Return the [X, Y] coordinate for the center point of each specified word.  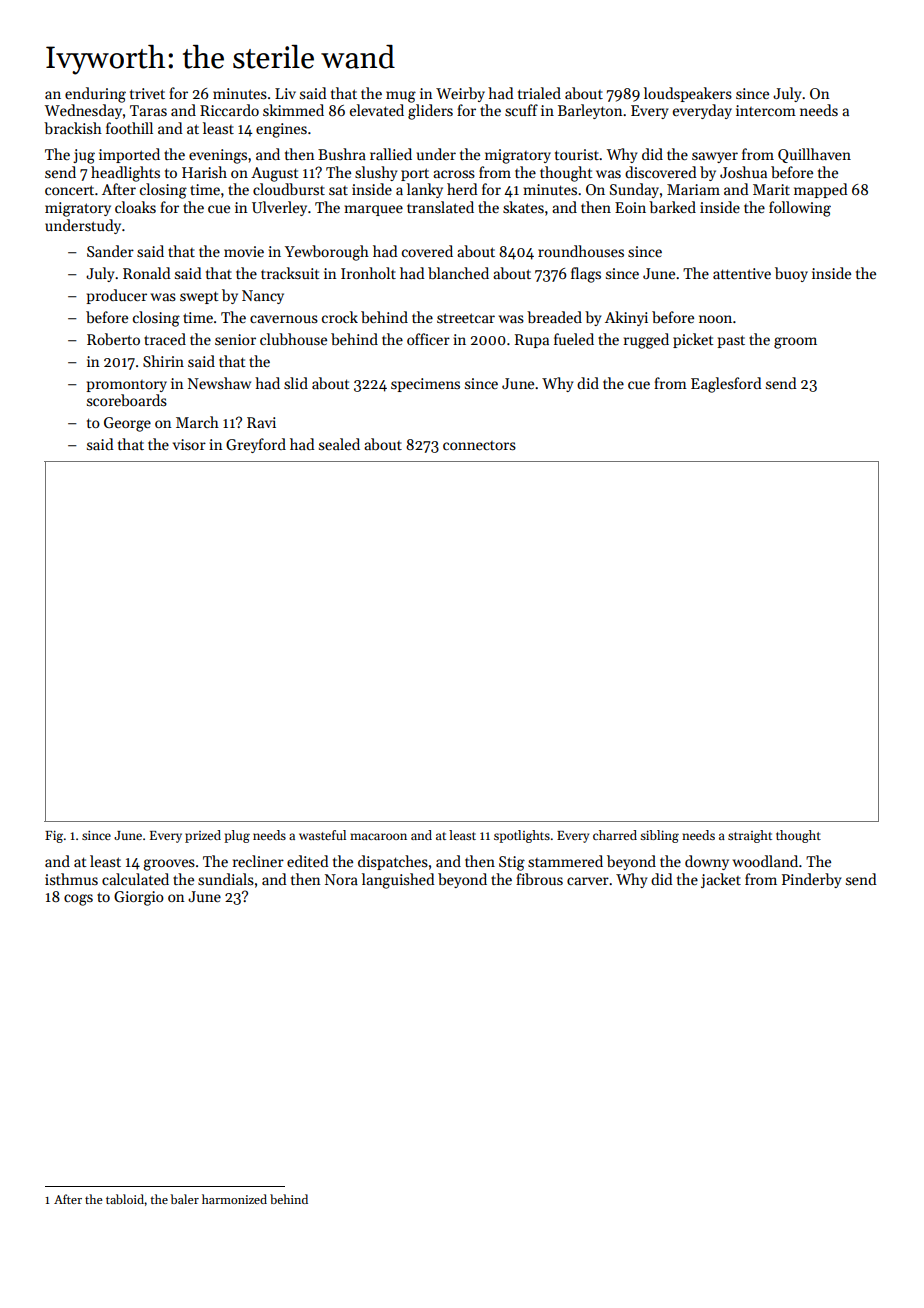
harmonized [234, 1199]
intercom [766, 110]
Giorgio [139, 898]
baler [184, 1199]
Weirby [460, 94]
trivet [147, 93]
